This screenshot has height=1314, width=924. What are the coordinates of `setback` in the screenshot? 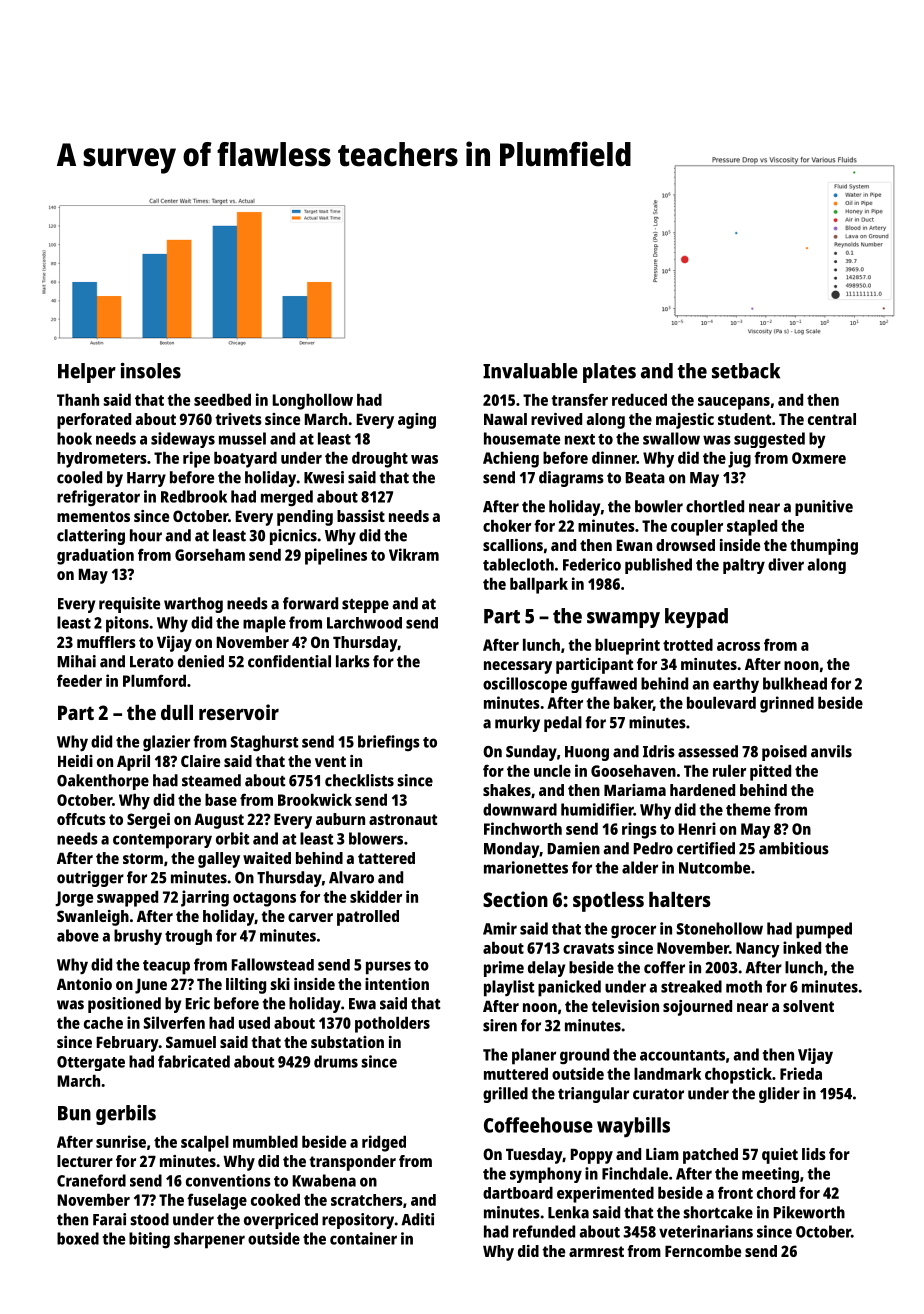 It's located at (746, 371).
